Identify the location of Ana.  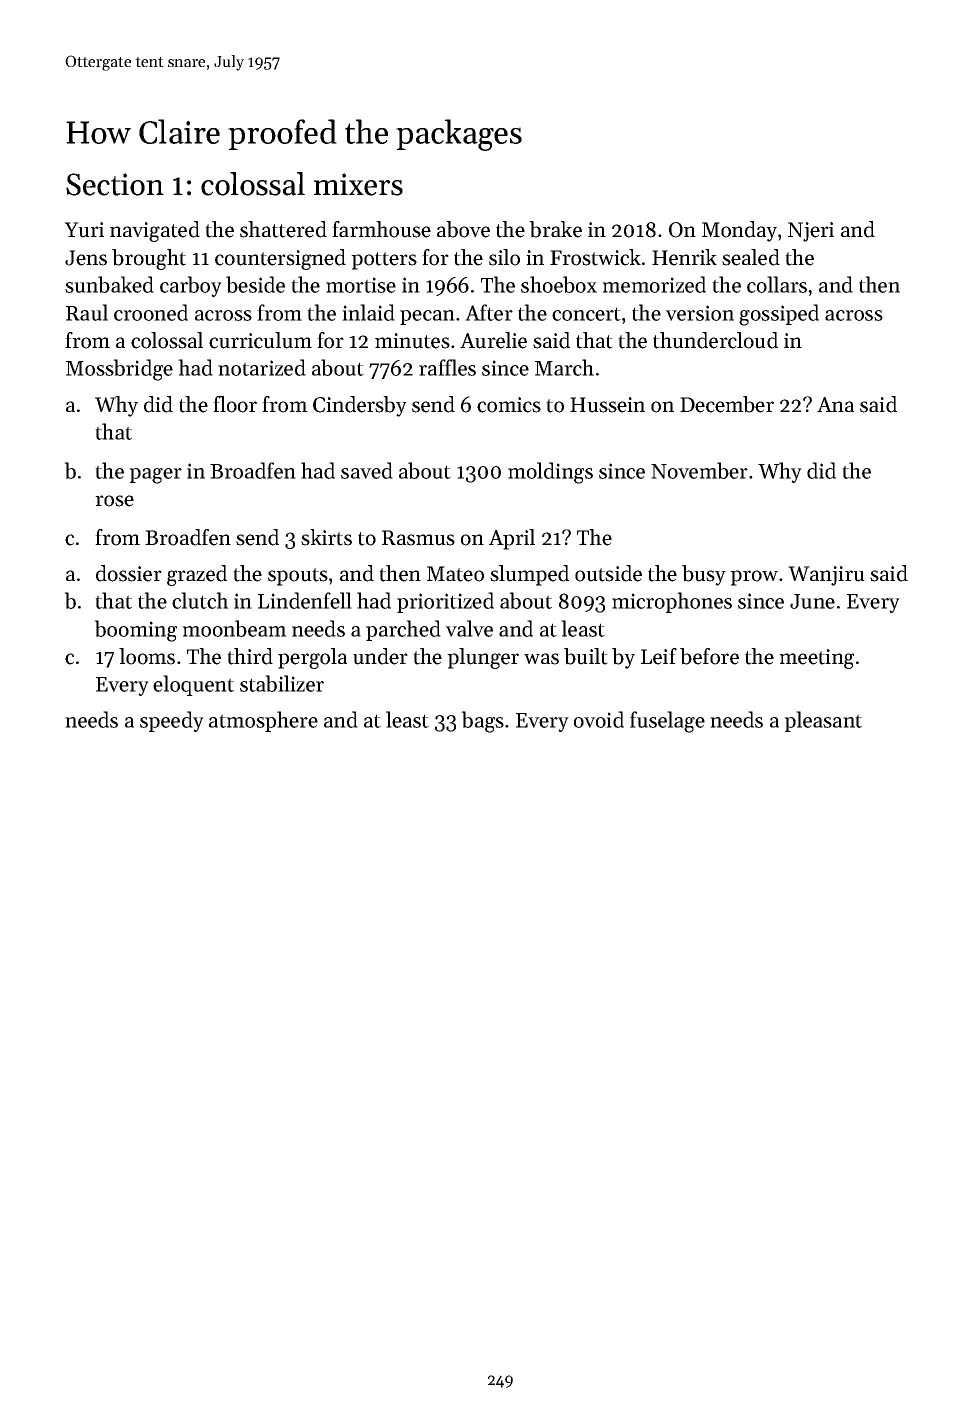
(835, 404).
